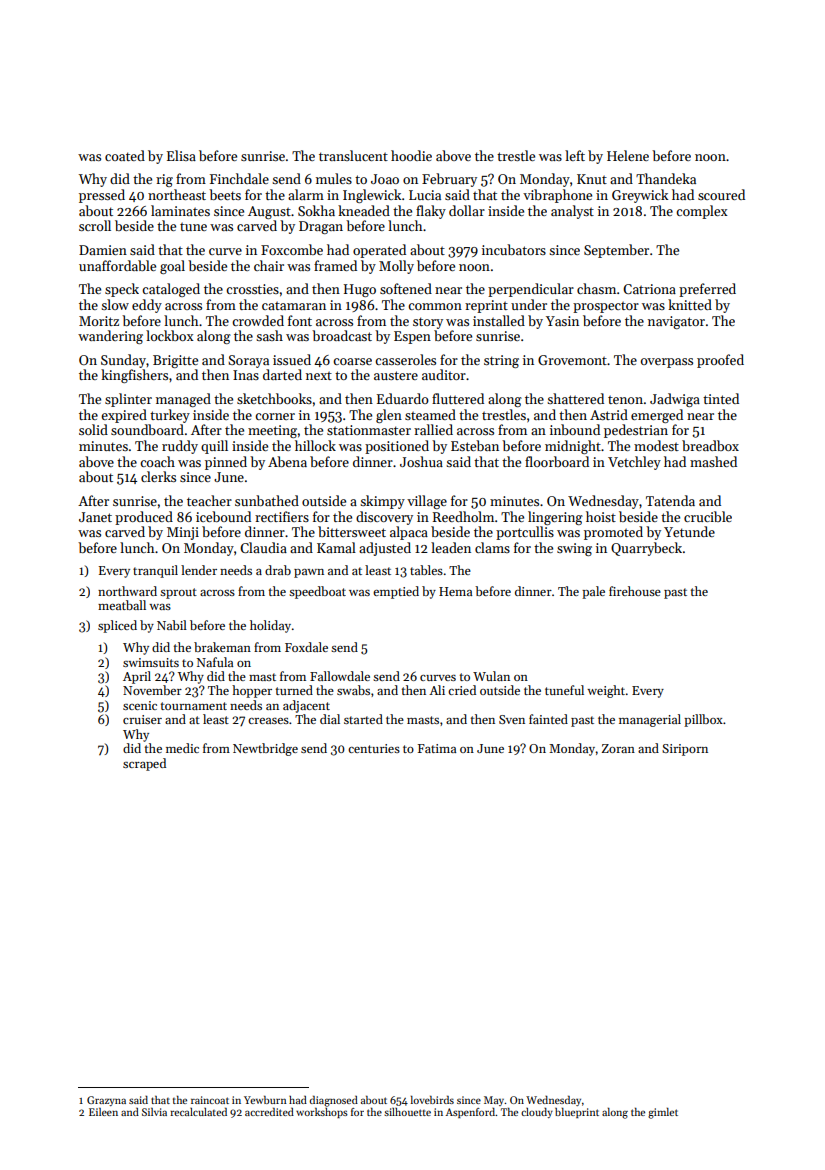 This image has height=1170, width=825. I want to click on managerial, so click(650, 720).
